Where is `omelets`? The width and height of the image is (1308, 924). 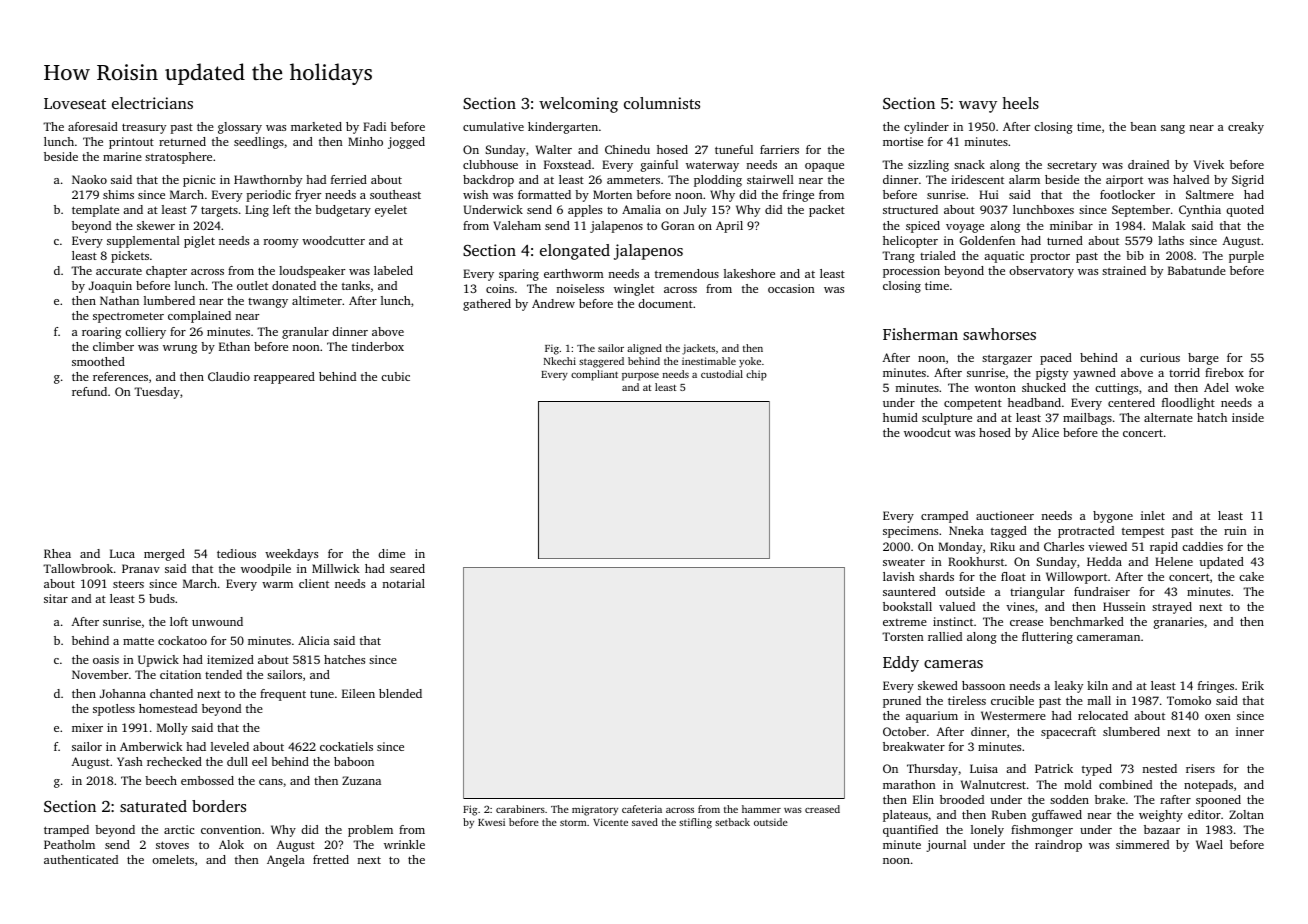 omelets is located at coordinates (173, 859).
